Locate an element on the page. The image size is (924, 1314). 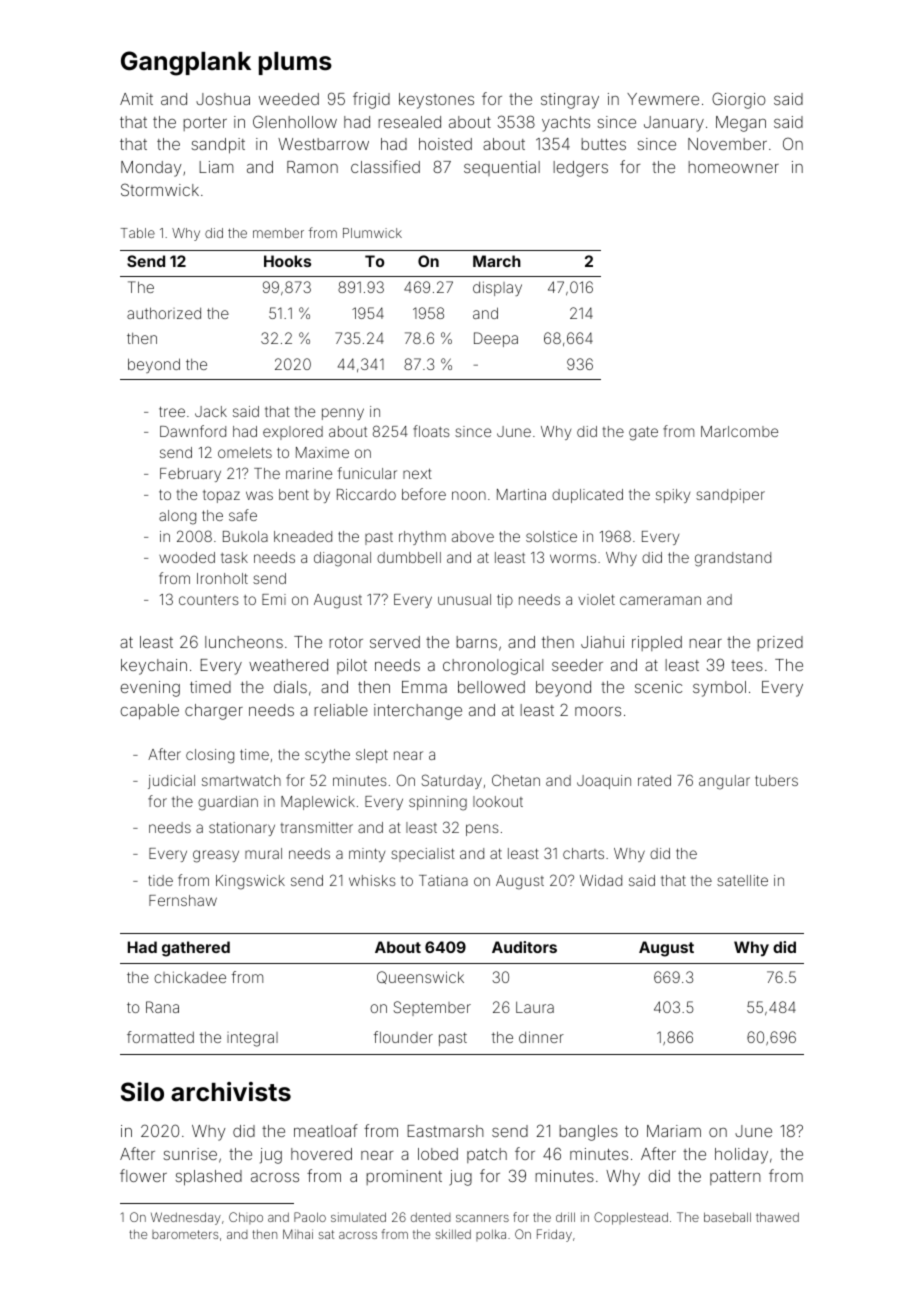
Gangplank is located at coordinates (186, 63).
